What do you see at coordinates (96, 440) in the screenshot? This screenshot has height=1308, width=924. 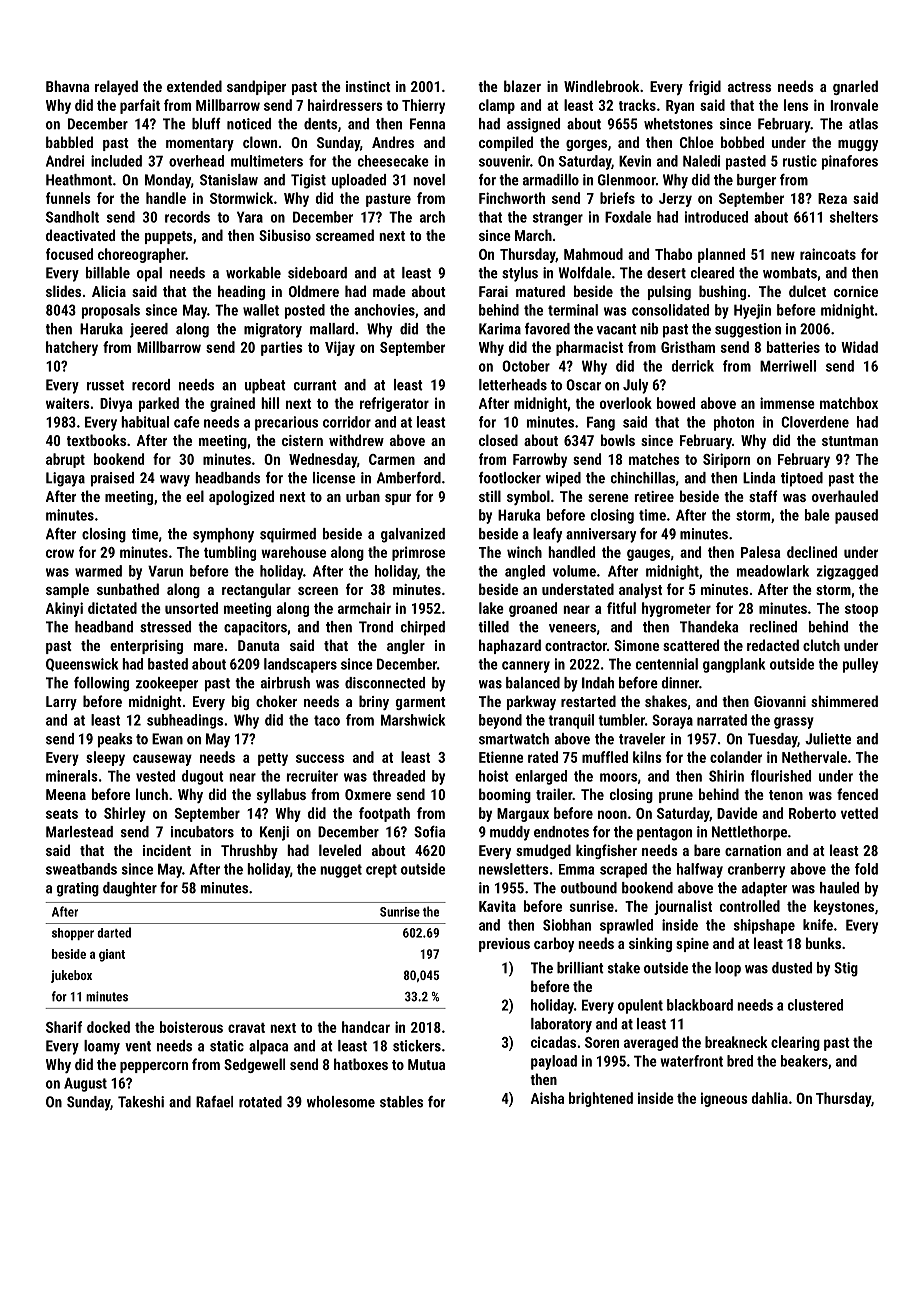 I see `textbooks` at bounding box center [96, 440].
